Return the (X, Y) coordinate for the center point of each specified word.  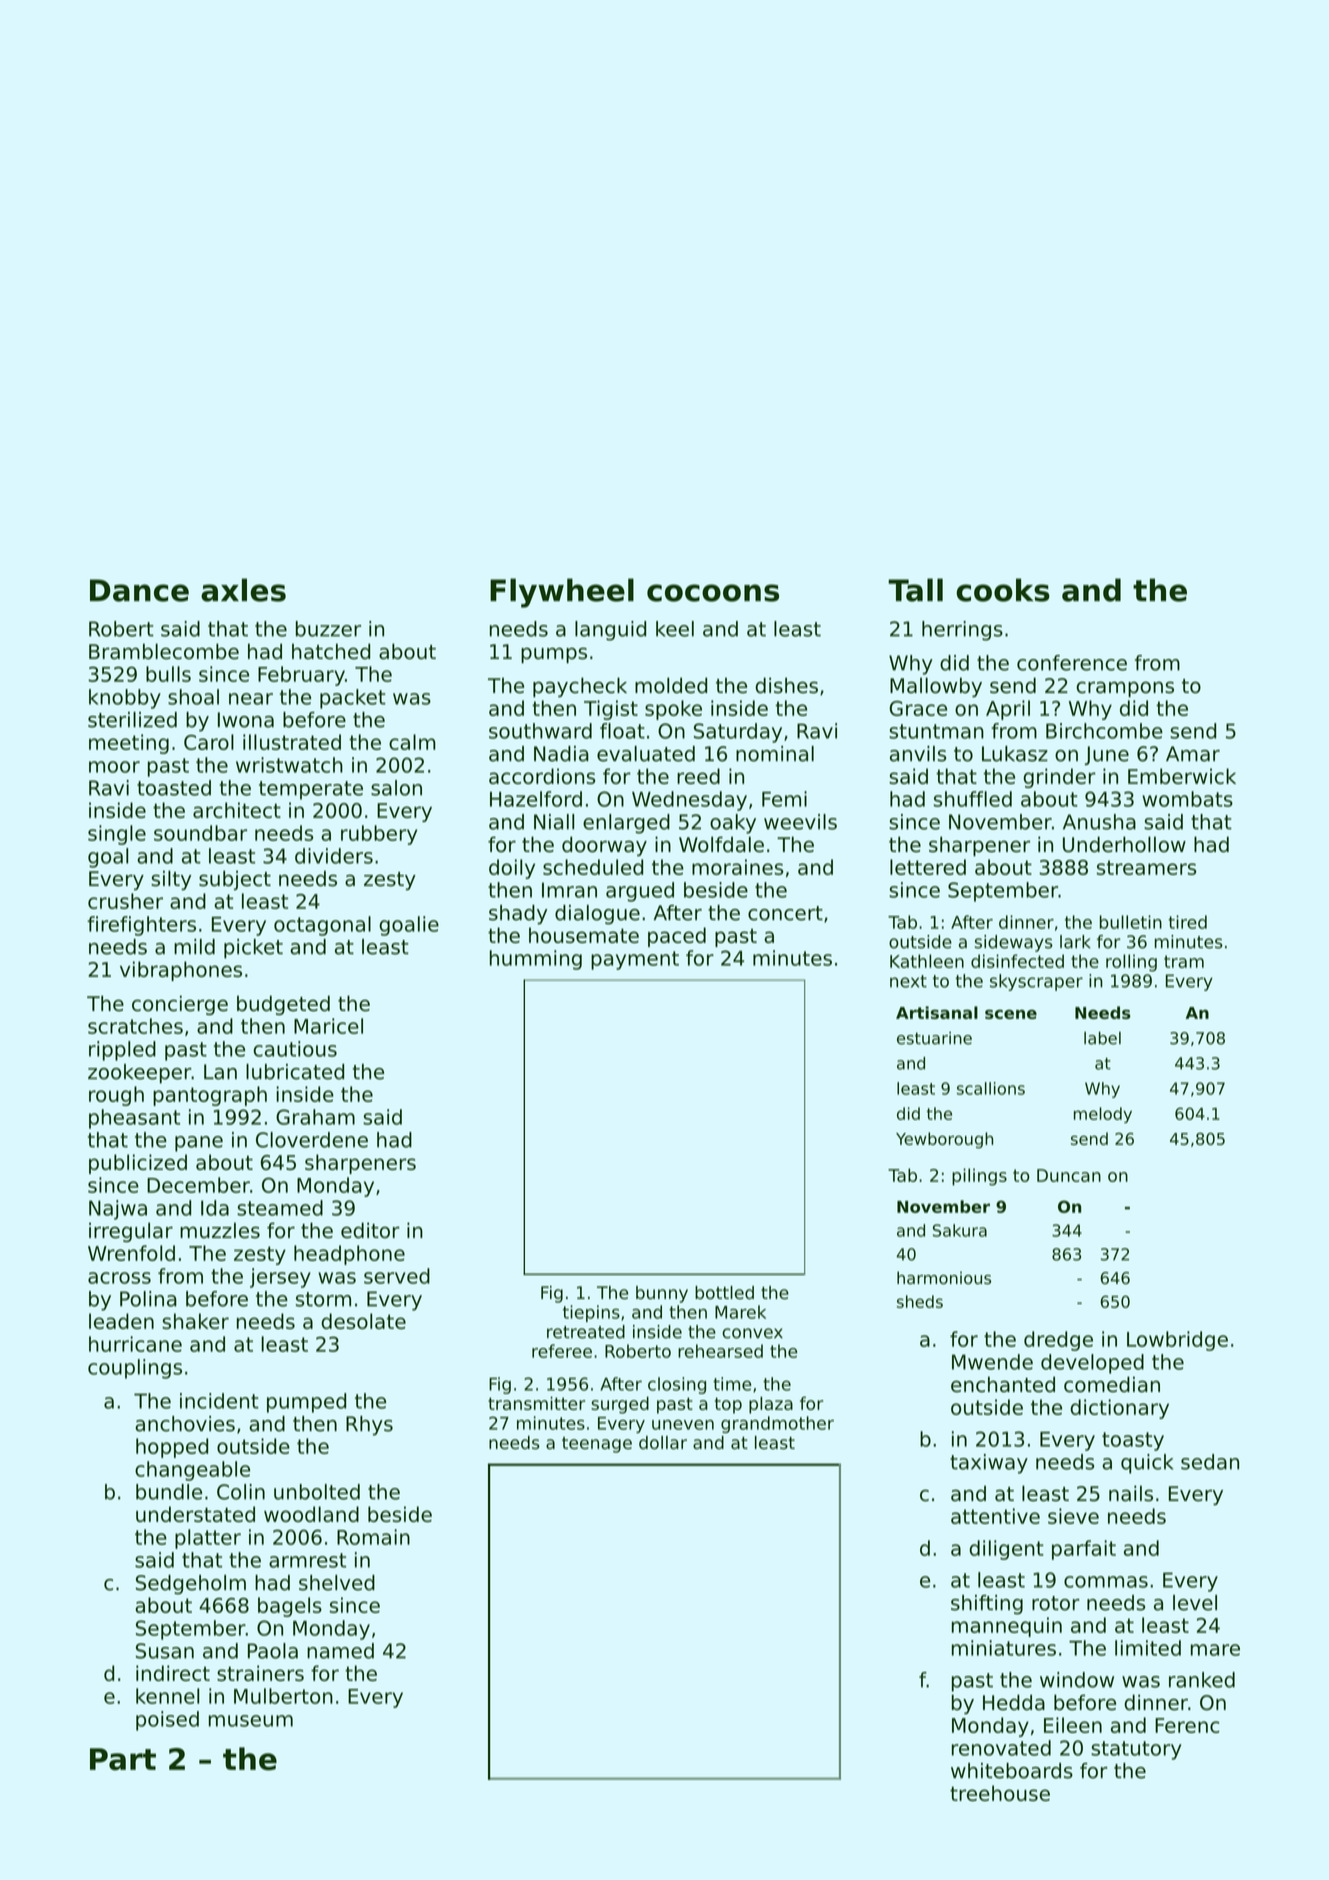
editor (370, 1230)
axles (243, 590)
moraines (737, 867)
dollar (663, 1443)
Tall (915, 590)
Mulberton (283, 1696)
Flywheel (562, 593)
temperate (311, 790)
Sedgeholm (191, 1585)
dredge (1058, 1341)
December (198, 1185)
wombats (1187, 799)
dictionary (1119, 1409)
